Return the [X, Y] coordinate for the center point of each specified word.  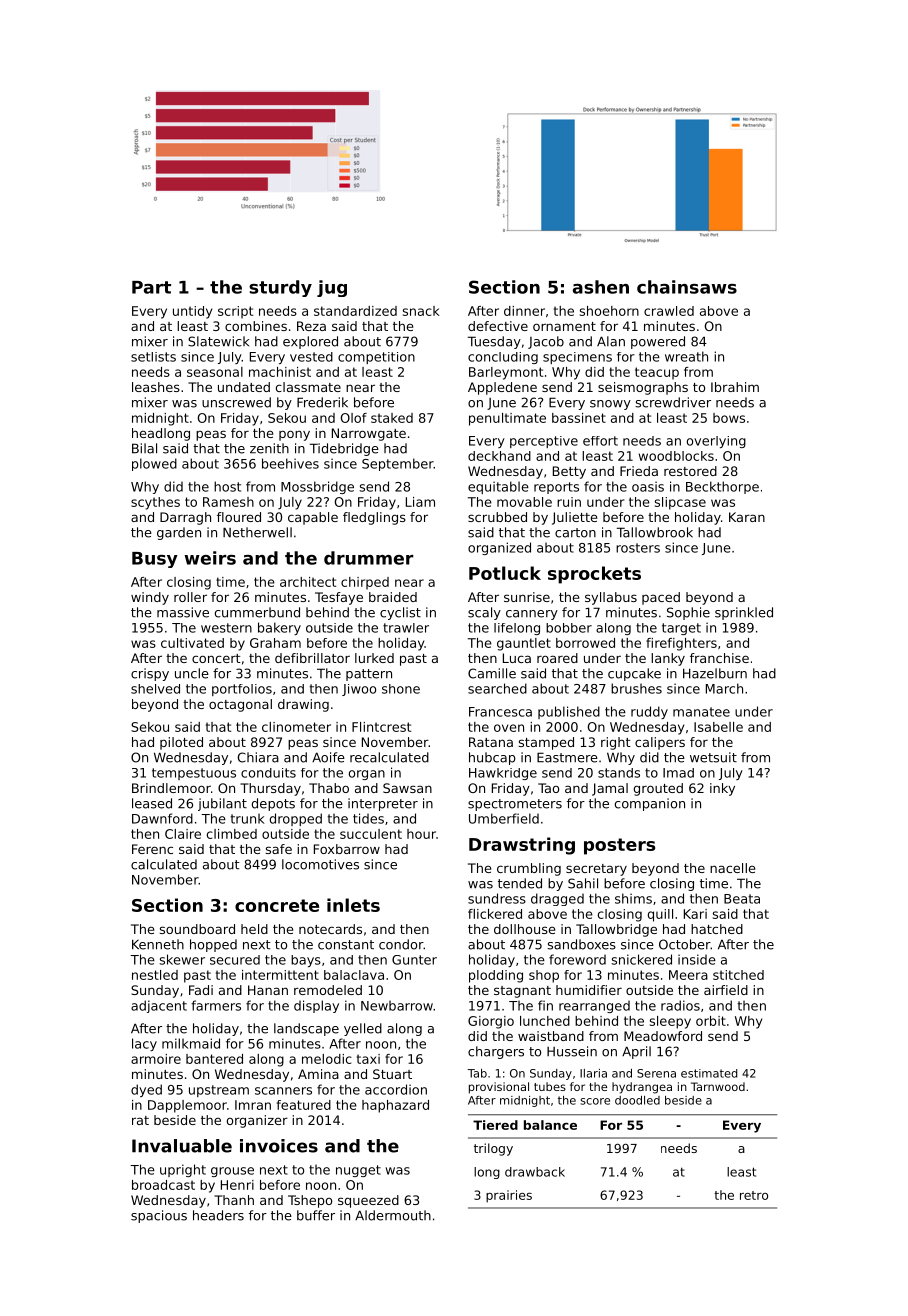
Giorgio [491, 1022]
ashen [601, 287]
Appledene [502, 388]
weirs [210, 558]
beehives [290, 463]
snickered [641, 959]
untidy [192, 312]
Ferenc [152, 849]
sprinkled [744, 613]
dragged [557, 899]
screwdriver [673, 402]
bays [306, 961]
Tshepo [310, 1201]
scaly [484, 613]
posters [619, 846]
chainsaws [687, 287]
